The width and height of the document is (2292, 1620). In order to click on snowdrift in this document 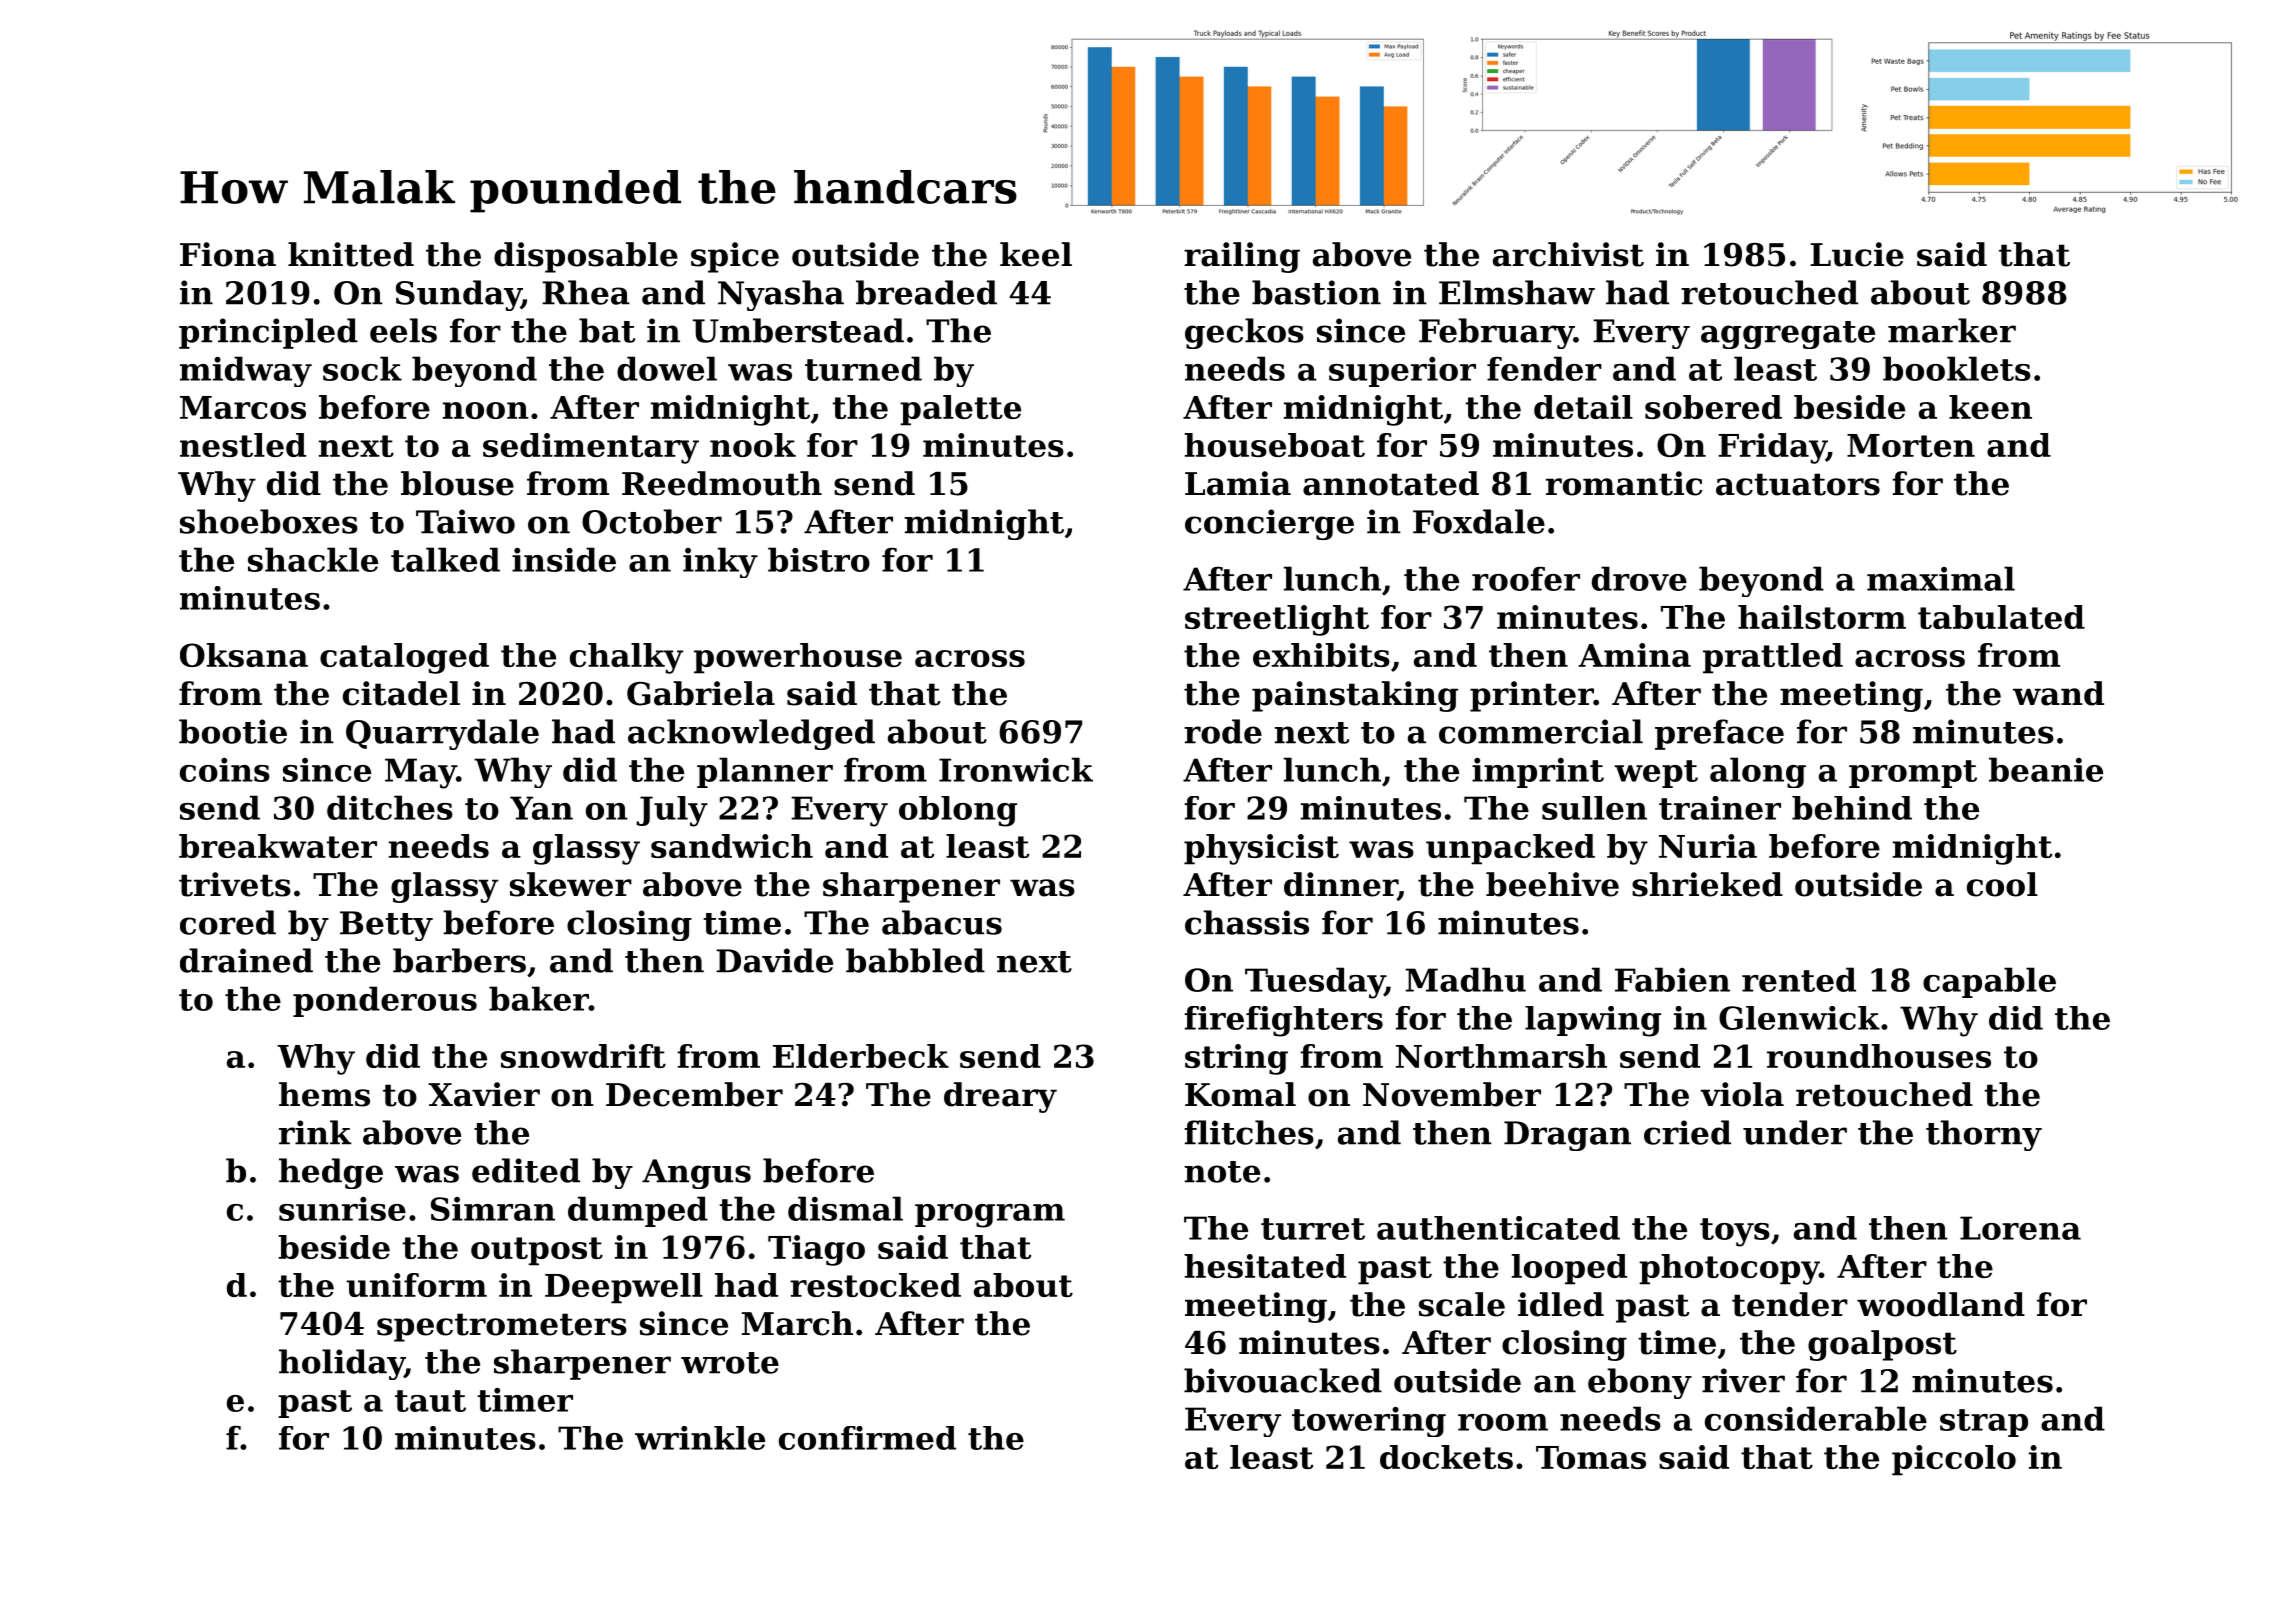, I will do `click(583, 1056)`.
